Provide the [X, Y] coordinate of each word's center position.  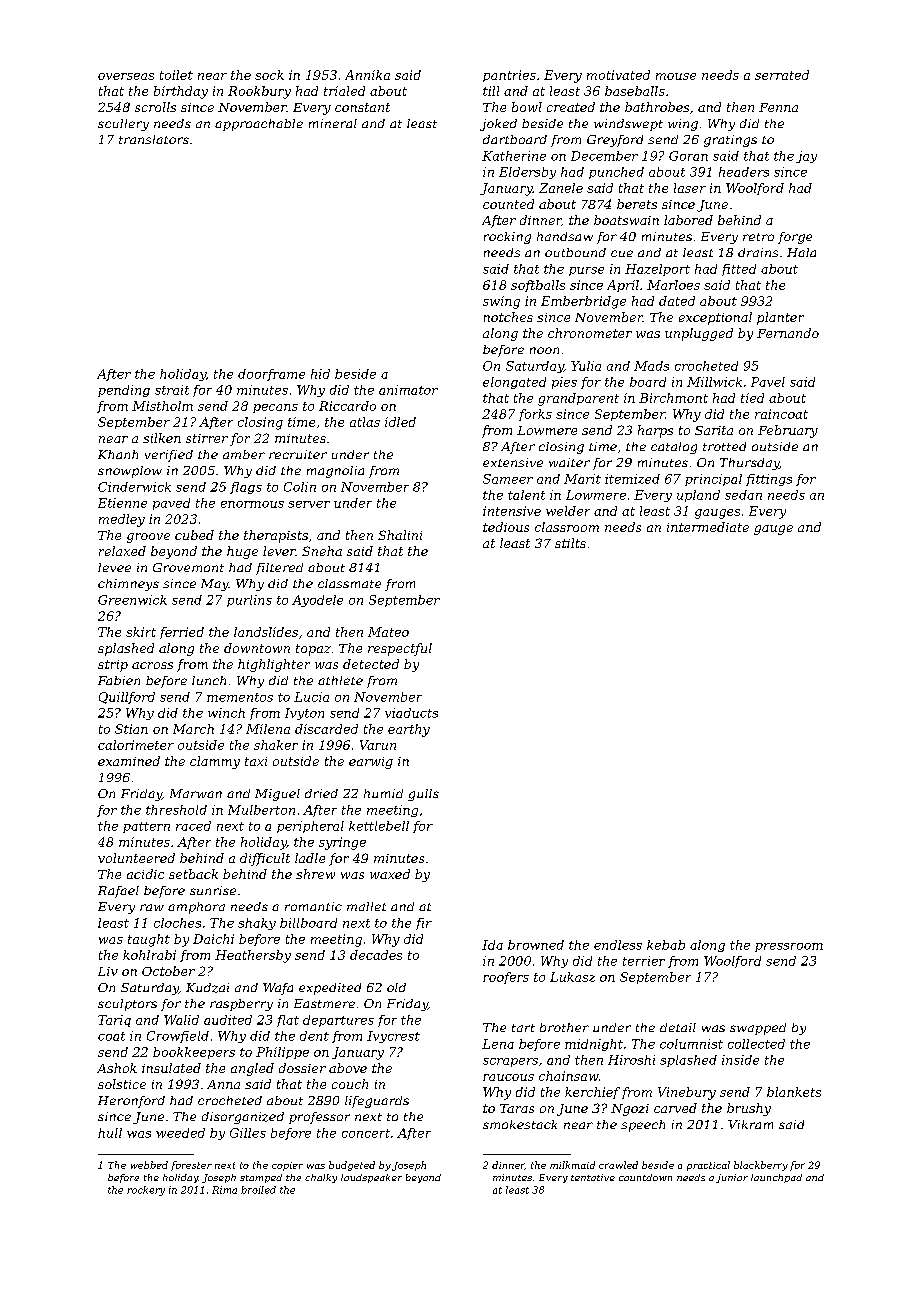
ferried [182, 633]
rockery [146, 1191]
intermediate [708, 527]
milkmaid [572, 1165]
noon [544, 350]
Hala [801, 252]
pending [124, 391]
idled [400, 422]
